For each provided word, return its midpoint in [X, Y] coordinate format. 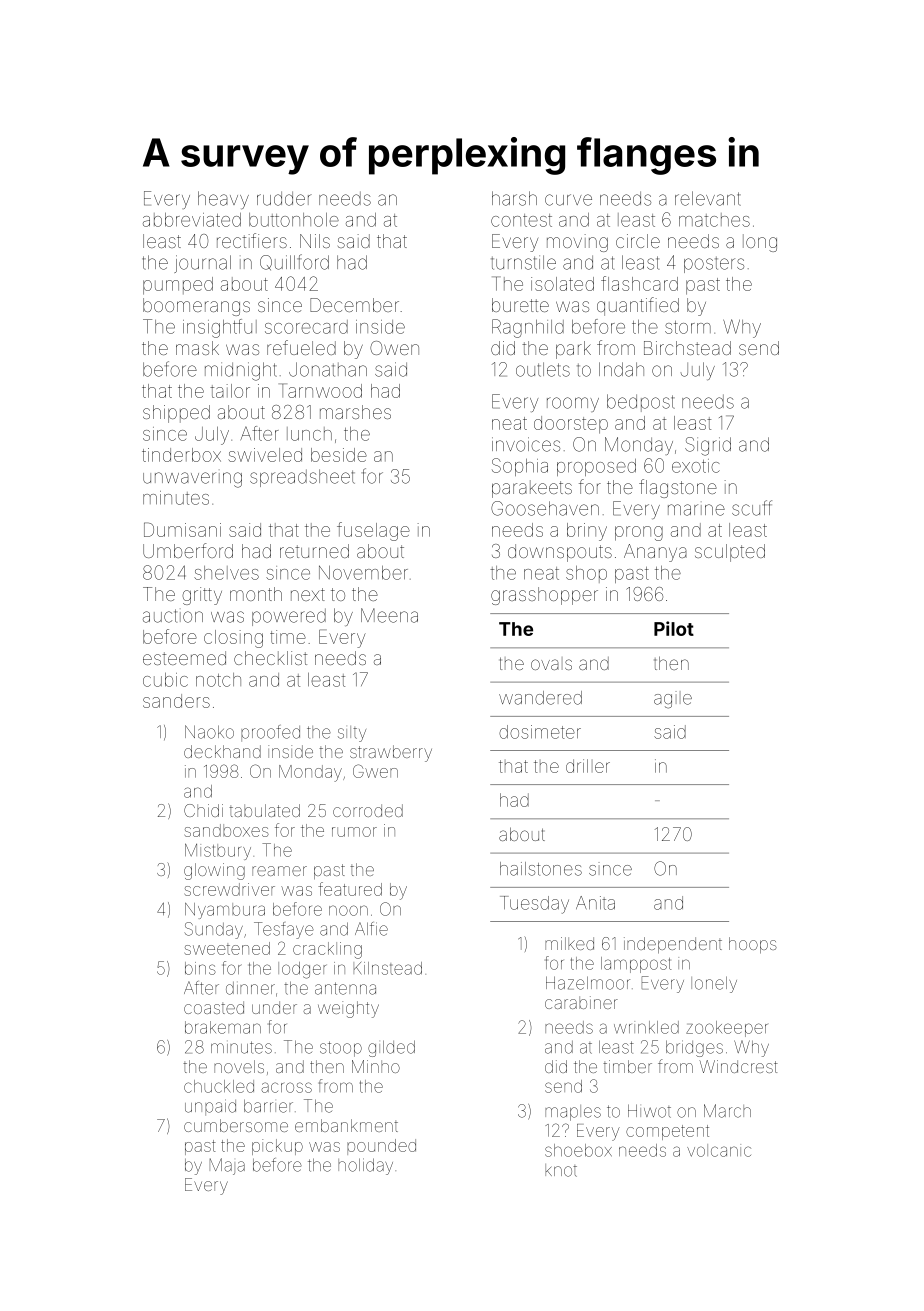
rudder [284, 198]
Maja [227, 1166]
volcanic [719, 1150]
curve [568, 200]
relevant [708, 198]
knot [561, 1170]
